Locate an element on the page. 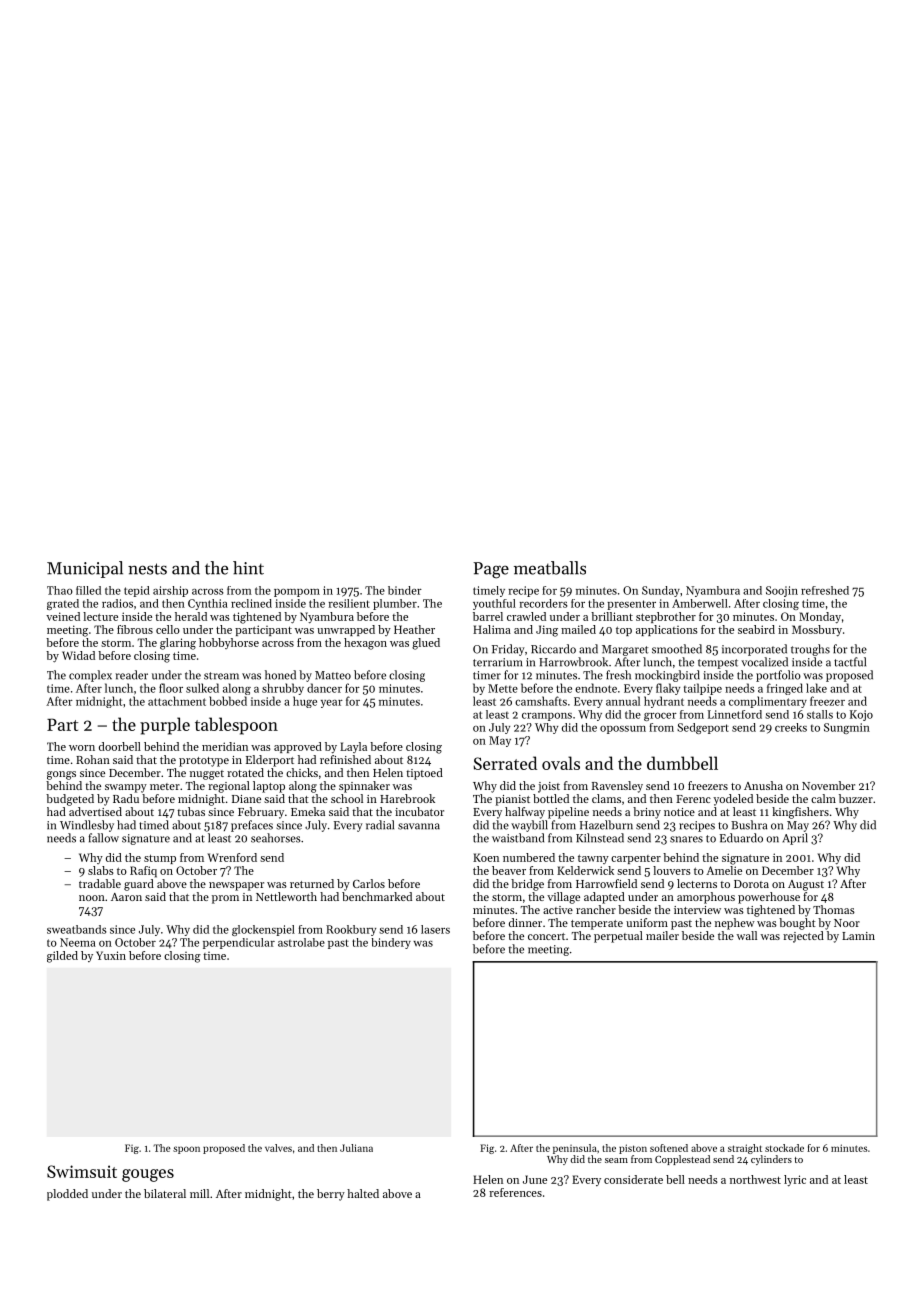 The width and height of the document is (924, 1308). Swimsuit is located at coordinates (82, 1171).
